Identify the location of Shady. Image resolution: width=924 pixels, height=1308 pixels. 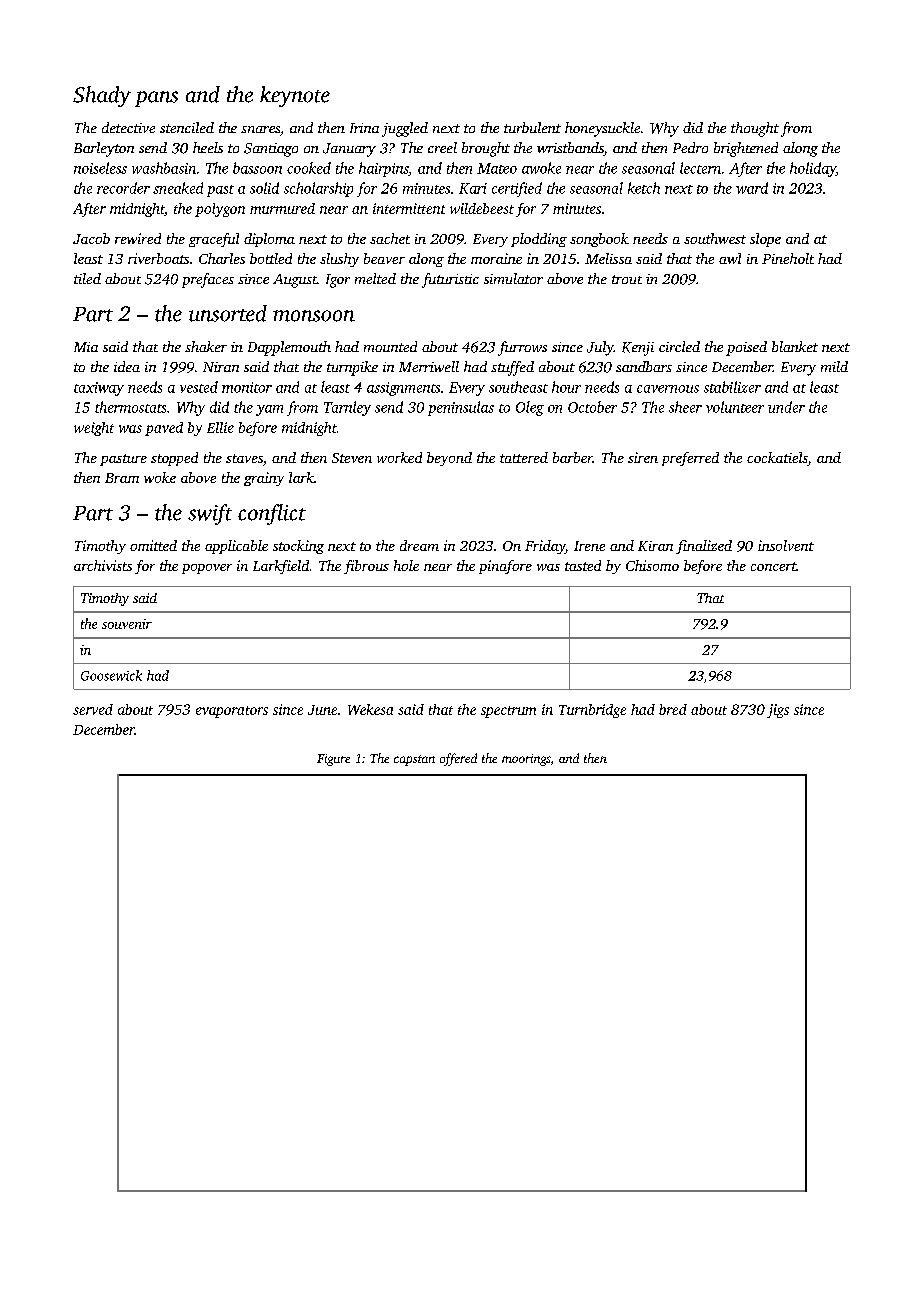
(102, 96).
